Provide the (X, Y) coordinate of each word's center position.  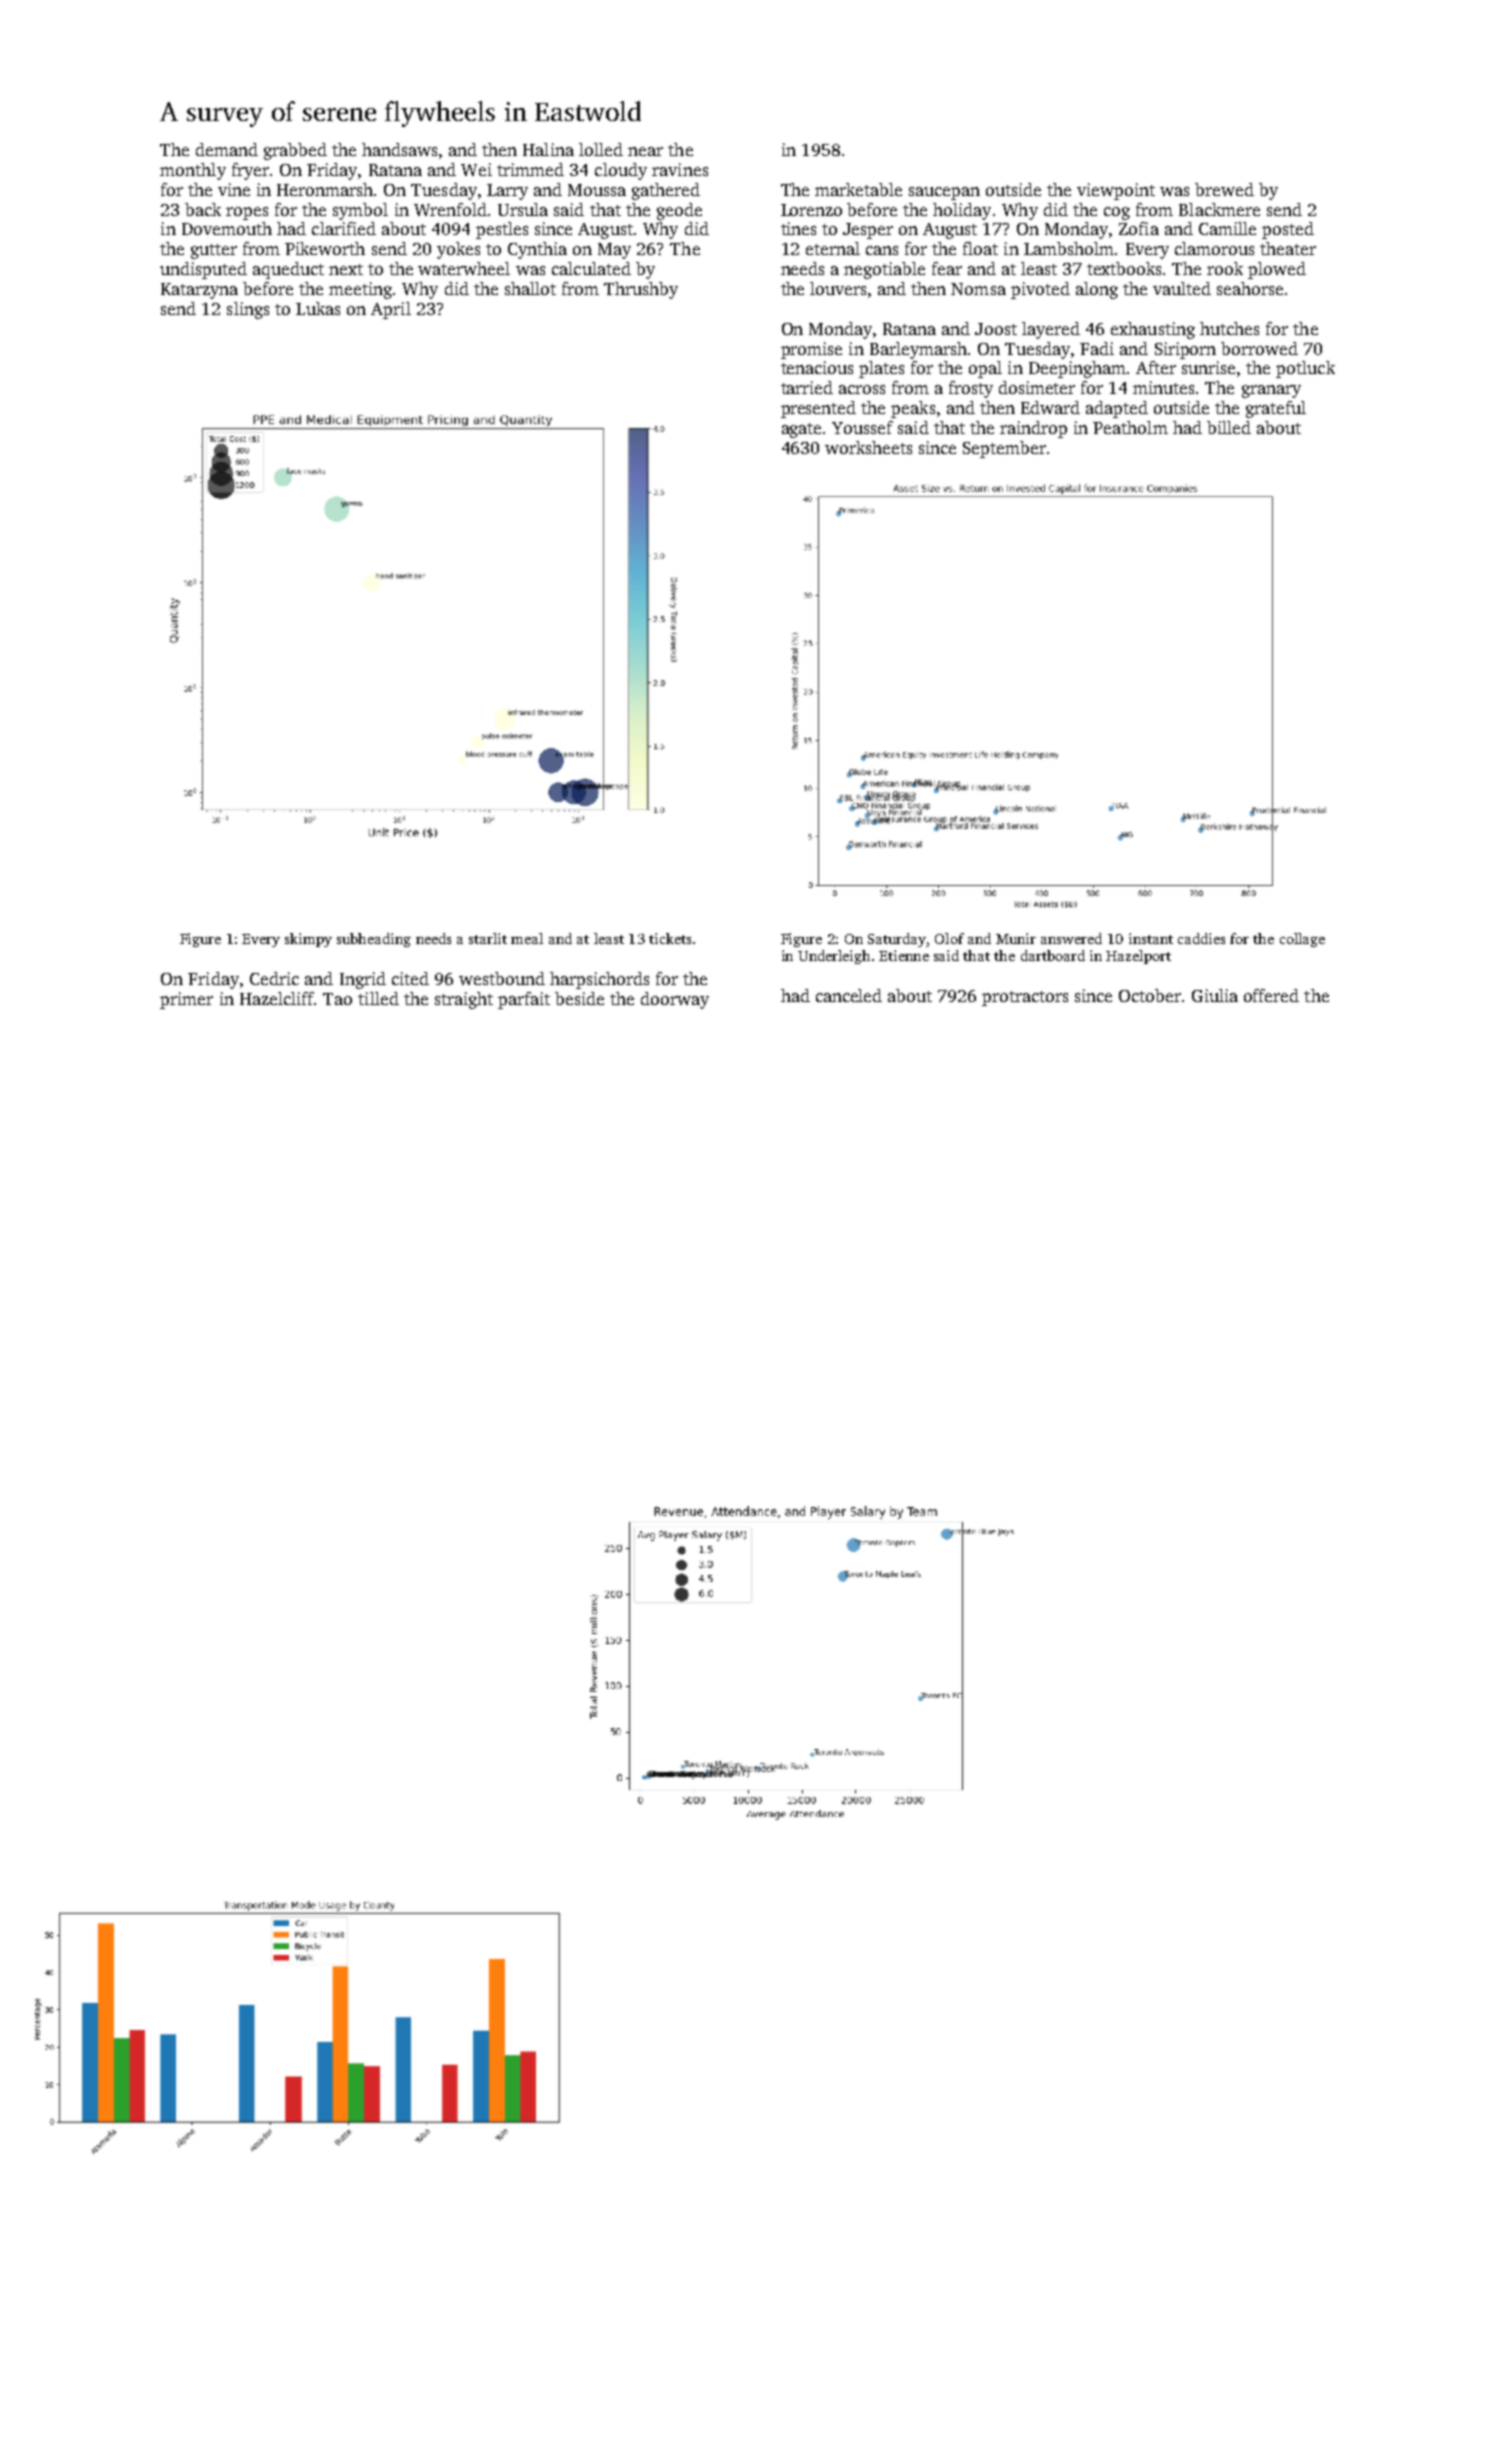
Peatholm (1130, 427)
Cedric (274, 978)
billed (1229, 427)
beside (579, 998)
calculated (591, 268)
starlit (488, 938)
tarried (807, 387)
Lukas (318, 308)
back (203, 209)
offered (1271, 995)
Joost (996, 329)
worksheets (868, 447)
